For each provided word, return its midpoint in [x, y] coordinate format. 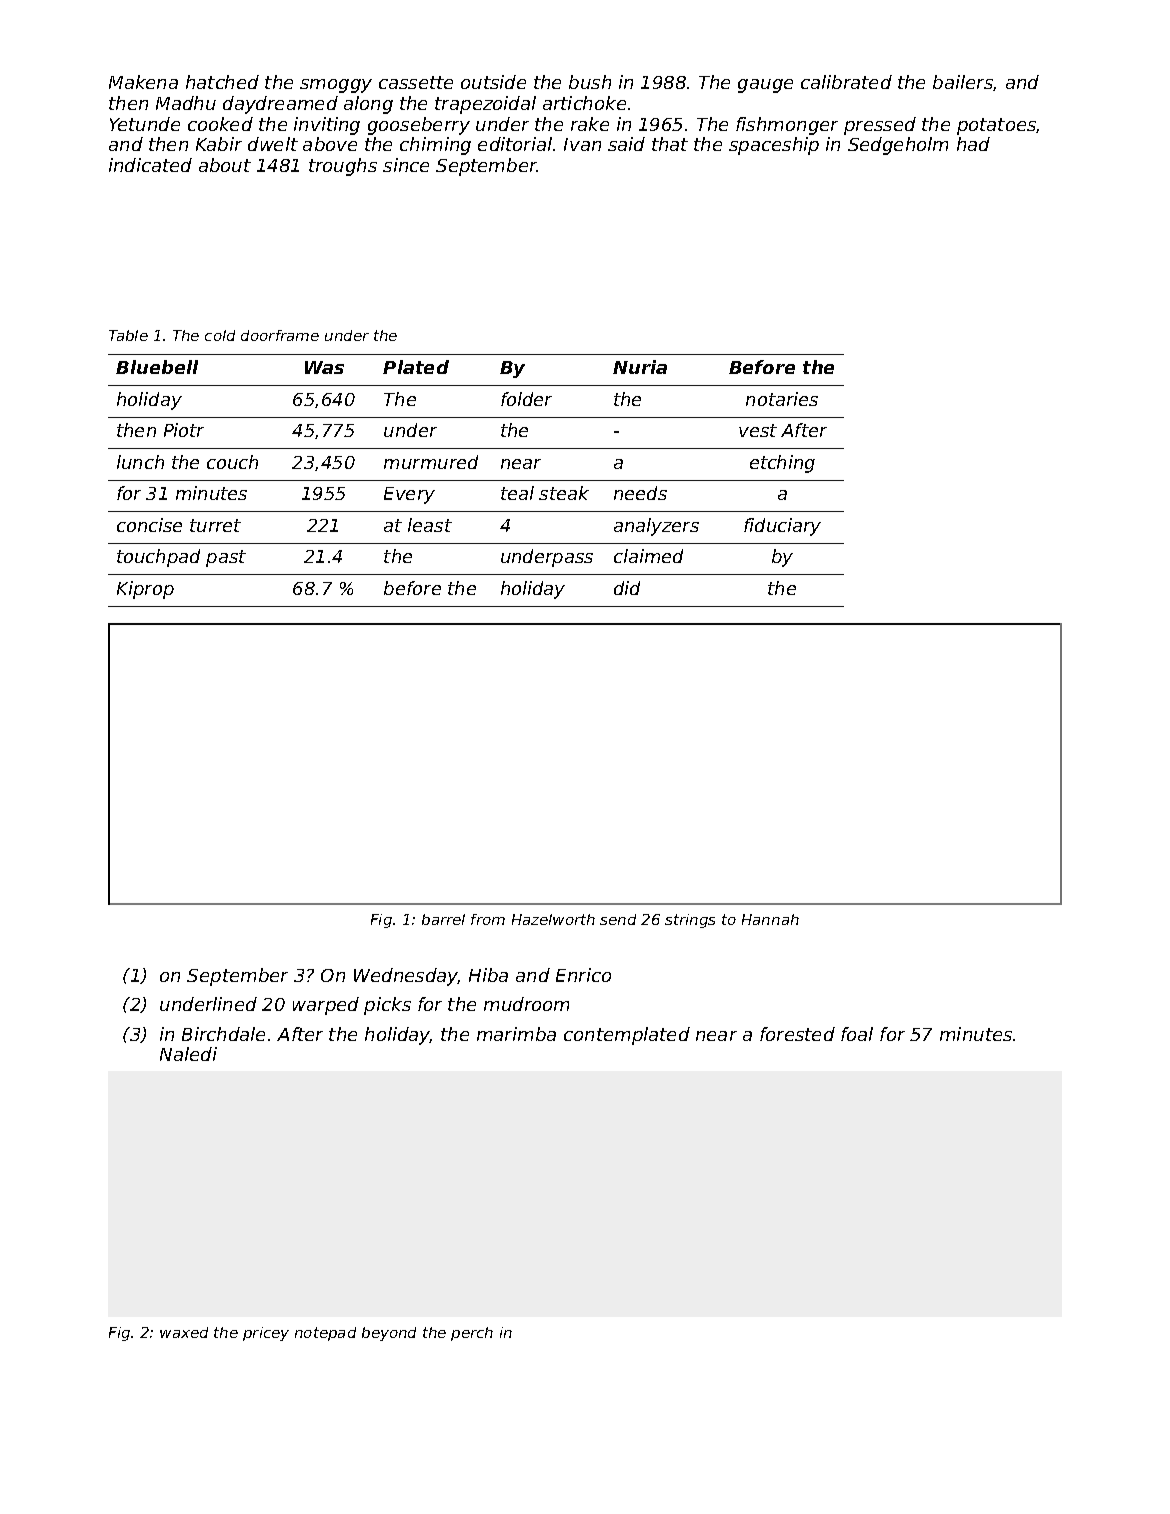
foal [857, 1034]
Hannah [770, 919]
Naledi [188, 1054]
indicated [150, 165]
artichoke [584, 103]
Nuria [640, 367]
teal [517, 493]
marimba [516, 1034]
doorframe [280, 335]
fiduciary [782, 527]
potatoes [997, 126]
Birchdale [223, 1034]
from [488, 919]
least [430, 525]
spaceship [774, 146]
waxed [184, 1332]
